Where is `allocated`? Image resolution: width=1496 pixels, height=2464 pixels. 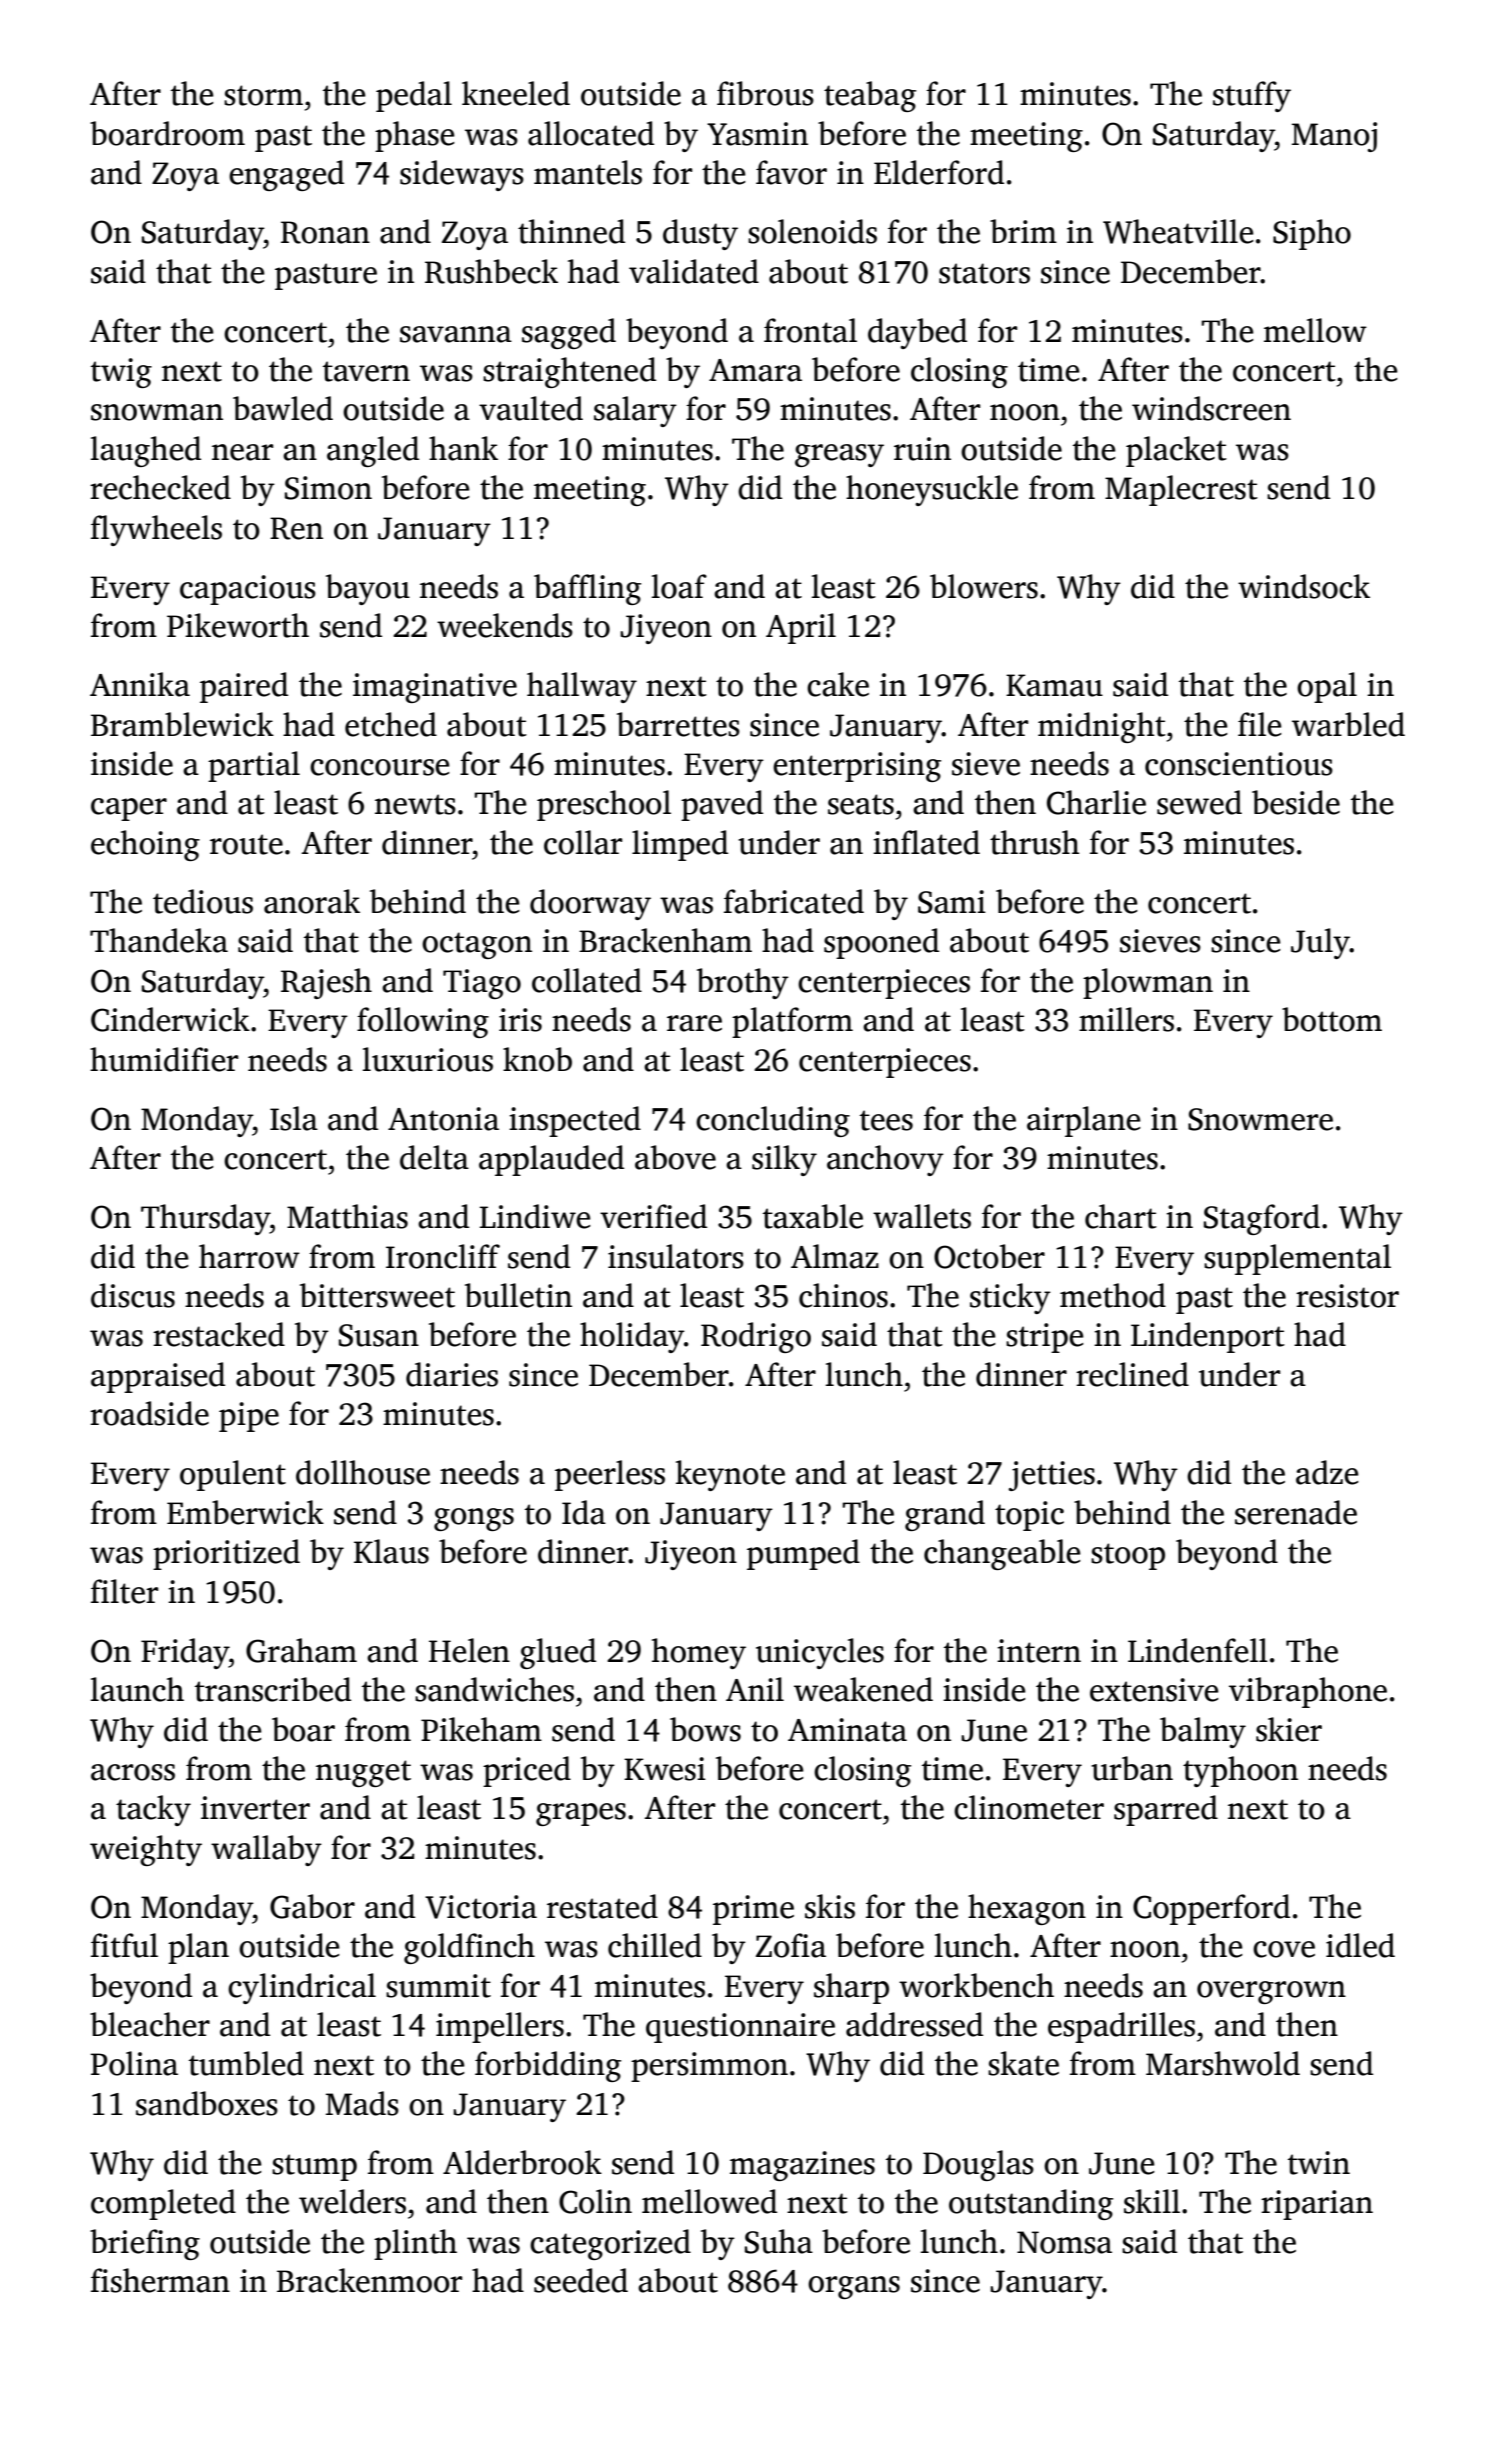 allocated is located at coordinates (591, 133).
